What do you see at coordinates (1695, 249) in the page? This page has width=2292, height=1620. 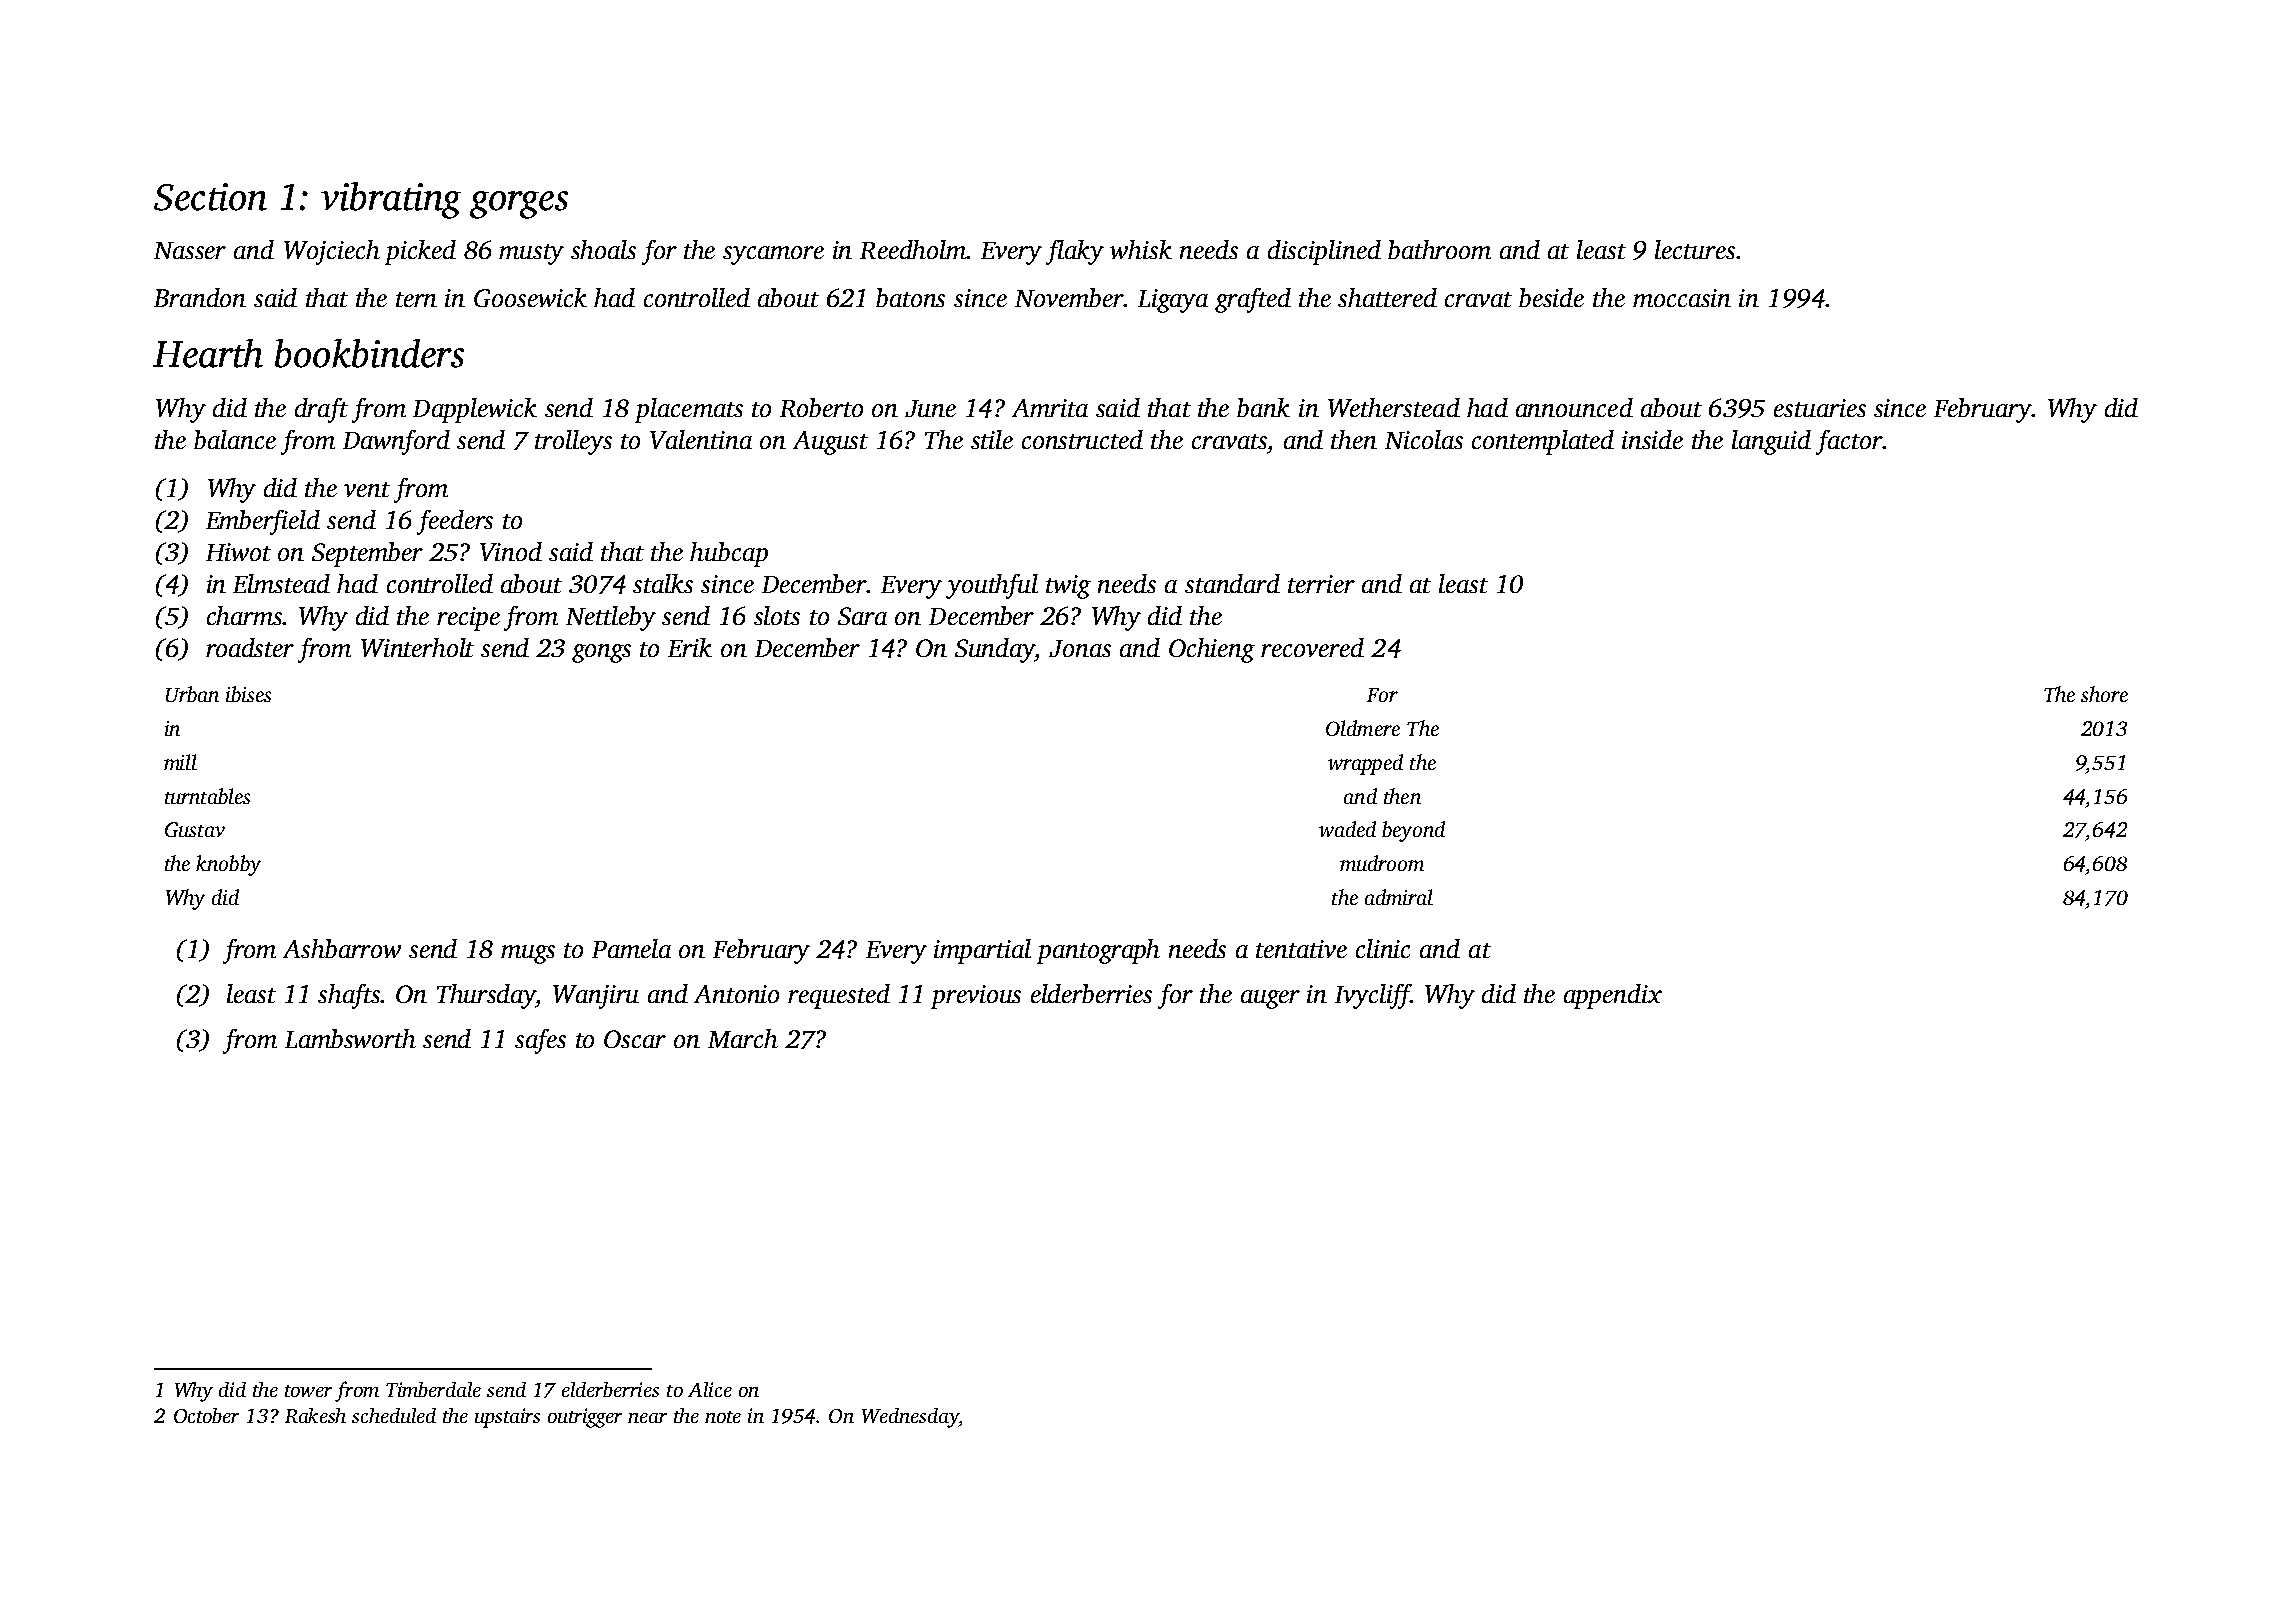 I see `lectures` at bounding box center [1695, 249].
